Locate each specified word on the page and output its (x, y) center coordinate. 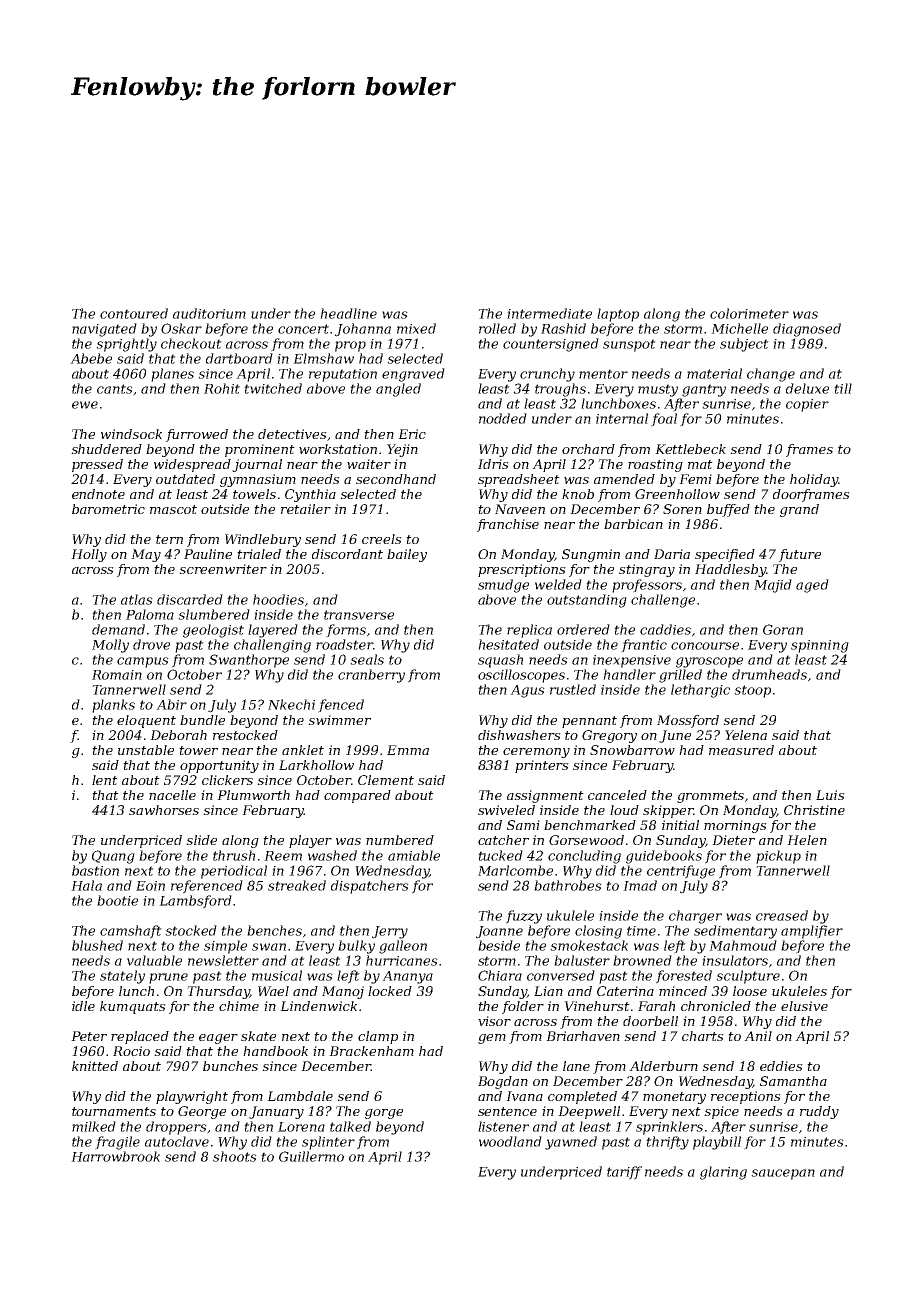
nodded (503, 418)
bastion (95, 870)
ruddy (819, 1112)
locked (390, 991)
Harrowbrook (115, 1156)
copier (807, 405)
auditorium (209, 313)
